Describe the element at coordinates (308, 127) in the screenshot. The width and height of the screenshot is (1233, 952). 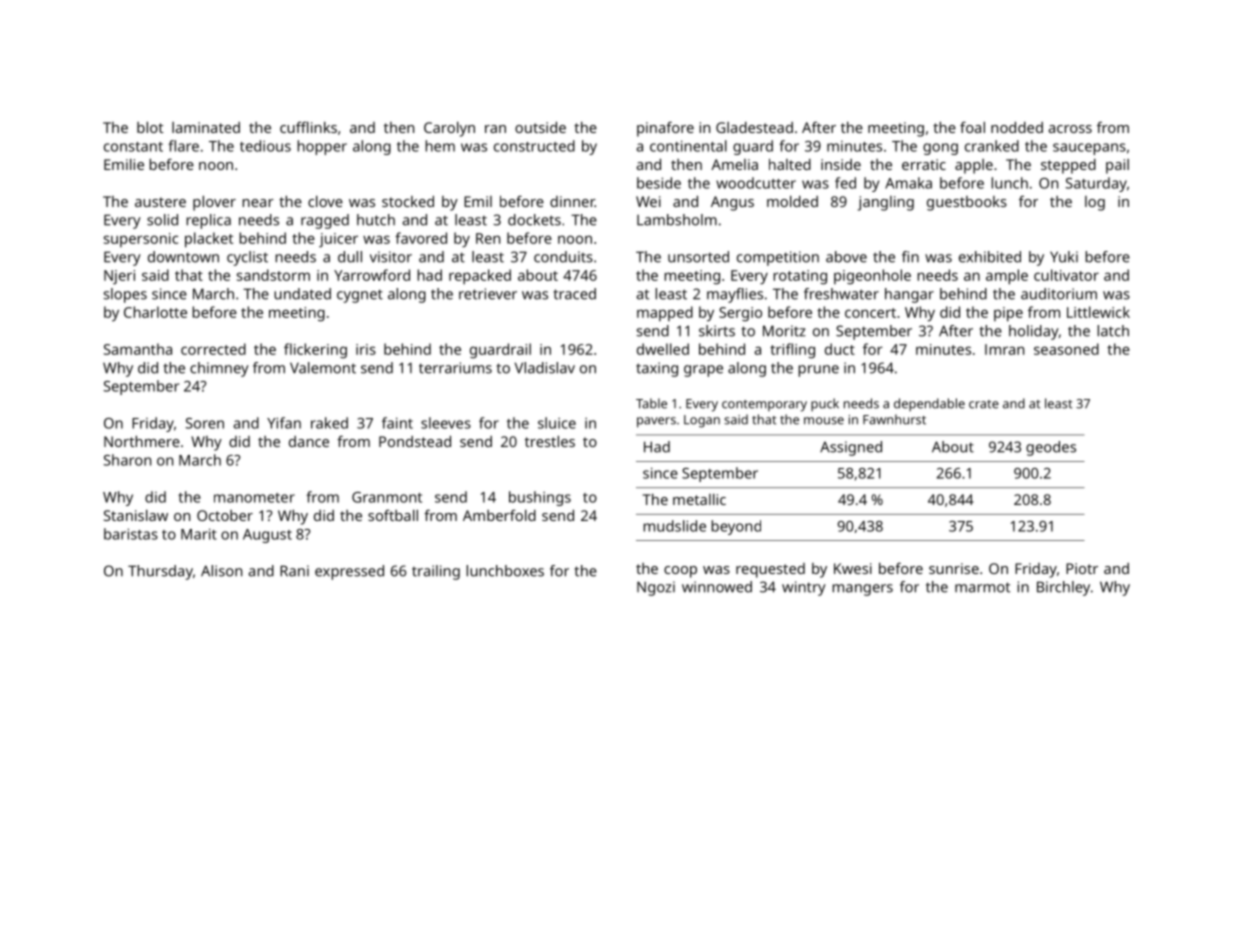
I see `cufflinks` at that location.
